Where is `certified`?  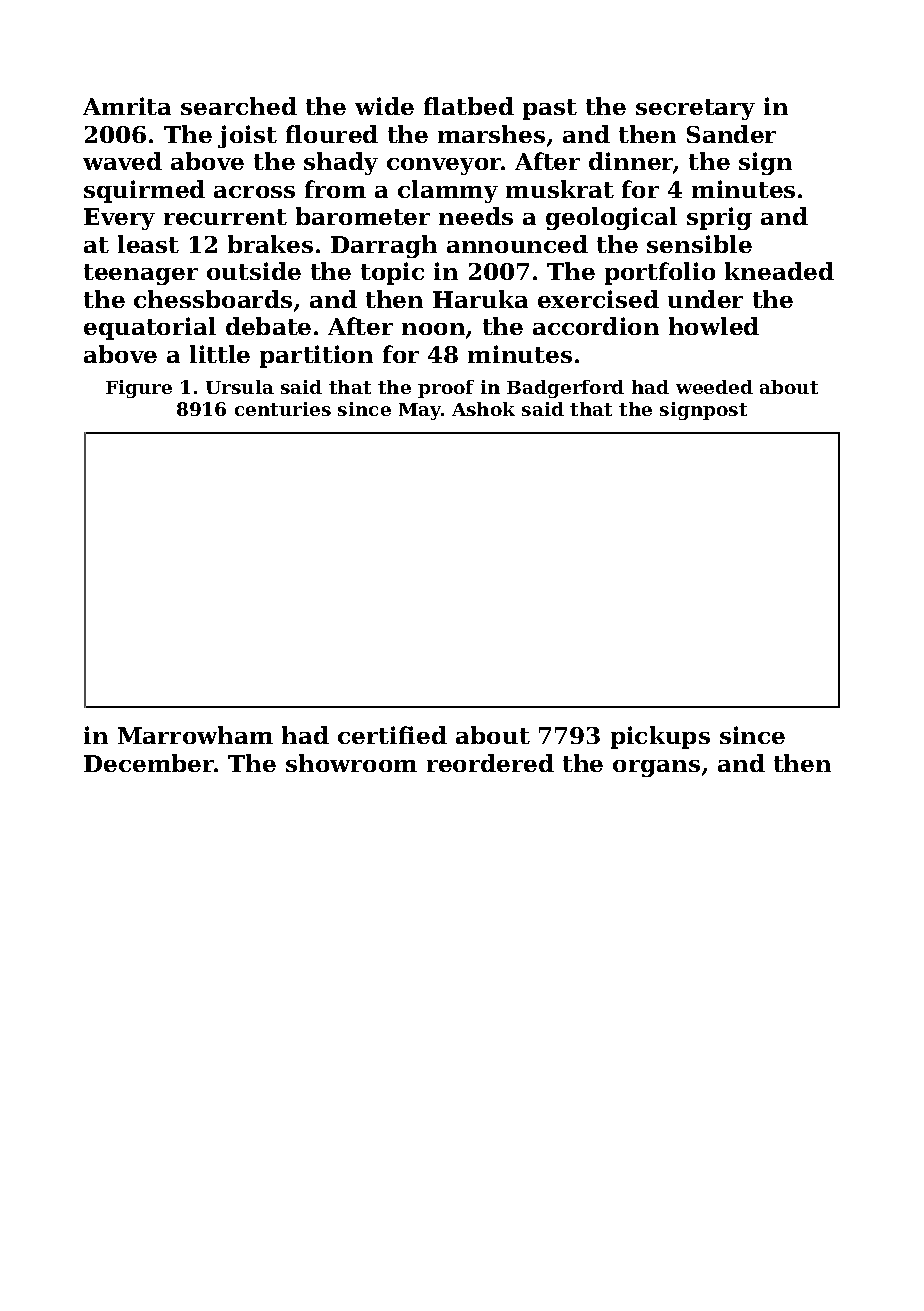 certified is located at coordinates (392, 735).
